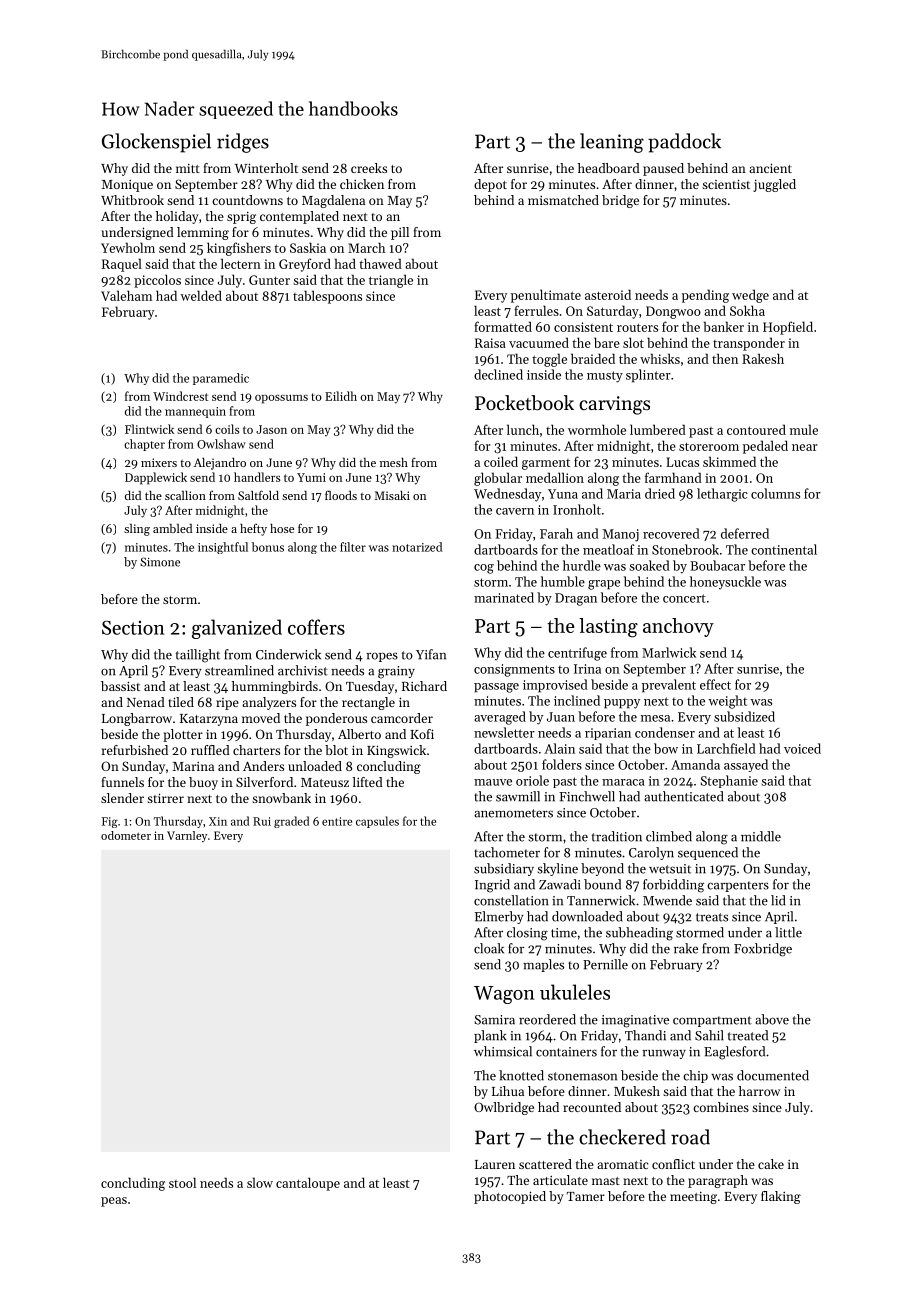  I want to click on downloaded, so click(587, 916).
